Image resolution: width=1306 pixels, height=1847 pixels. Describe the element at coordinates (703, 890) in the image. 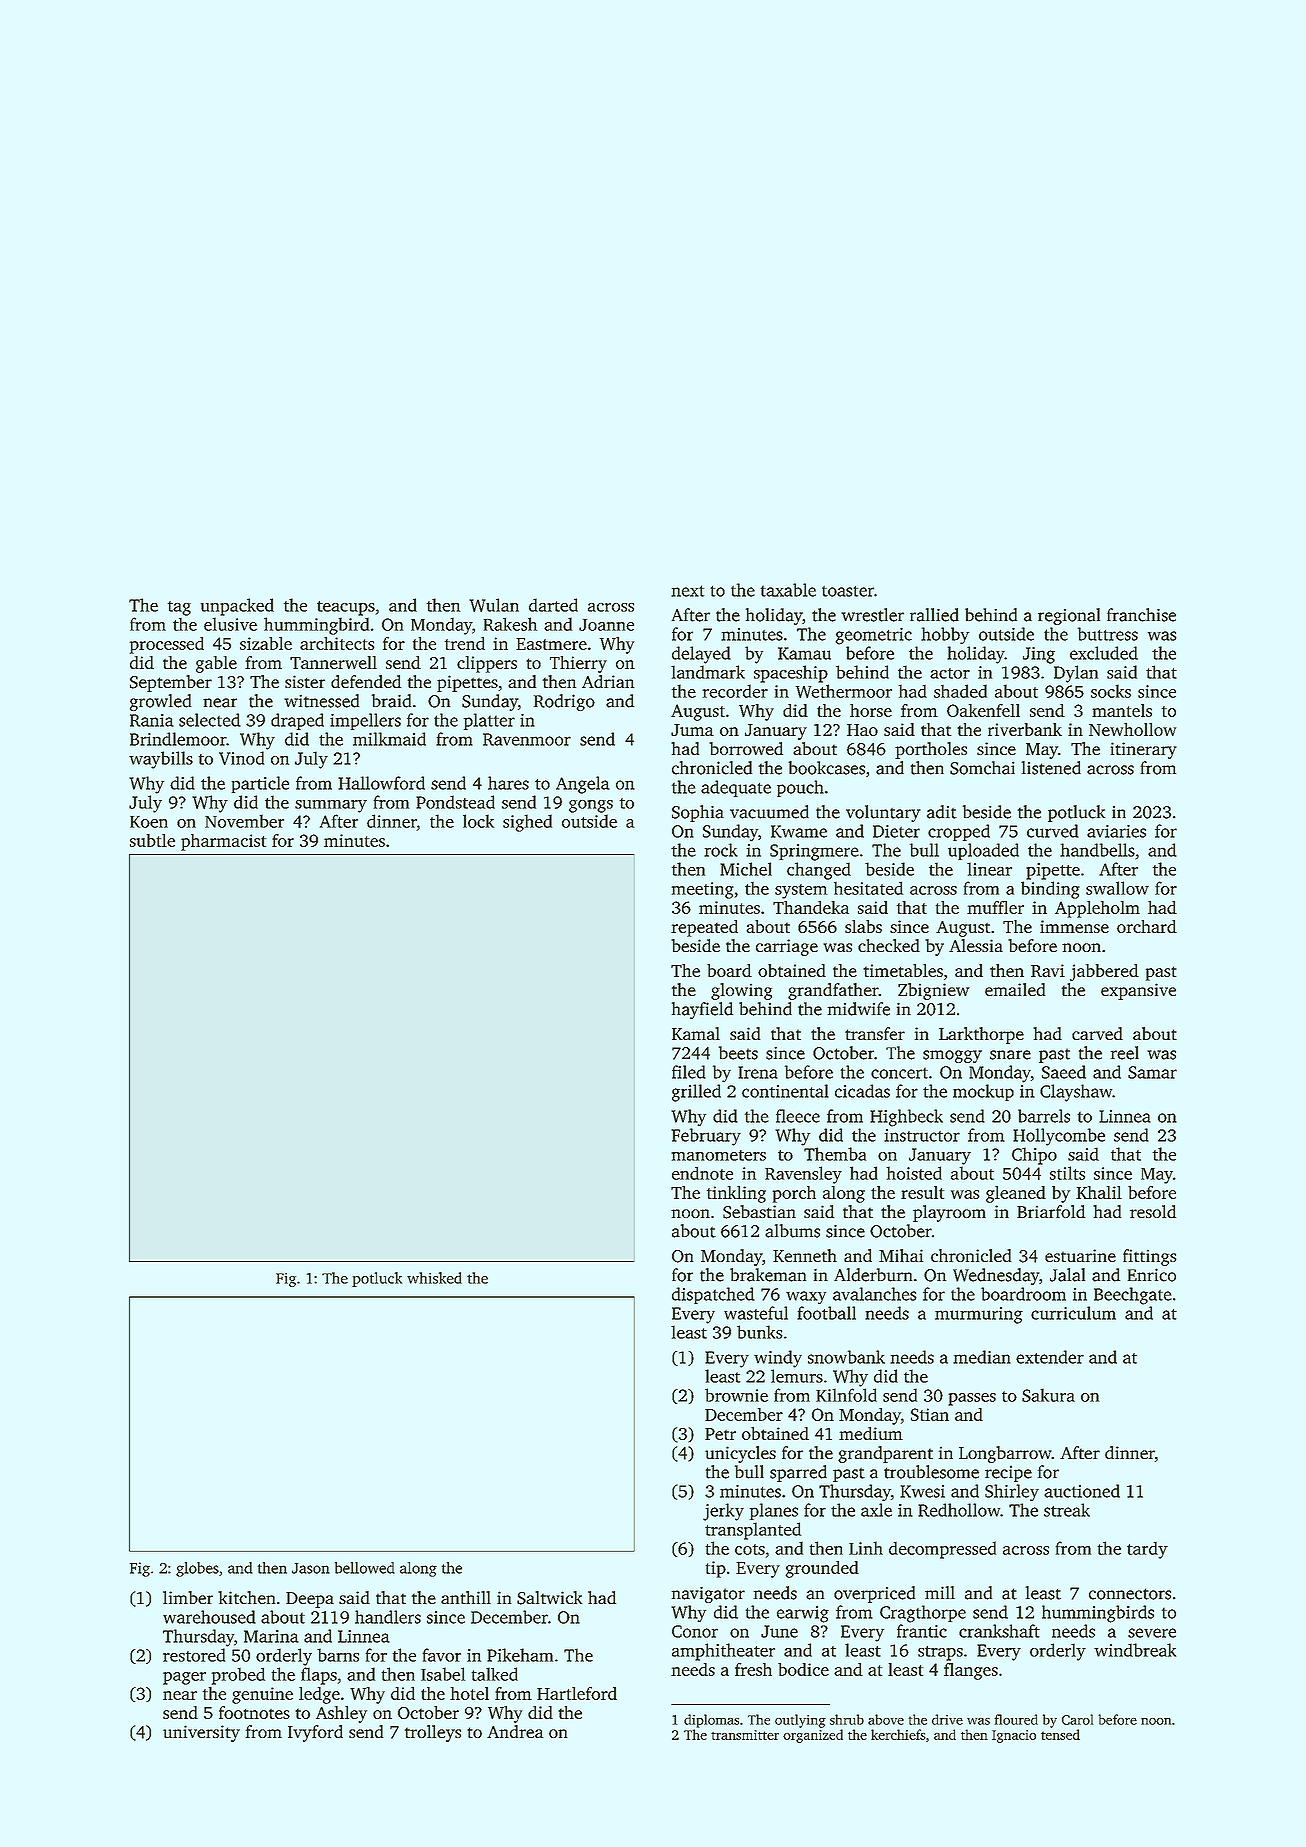

I see `meeting` at that location.
